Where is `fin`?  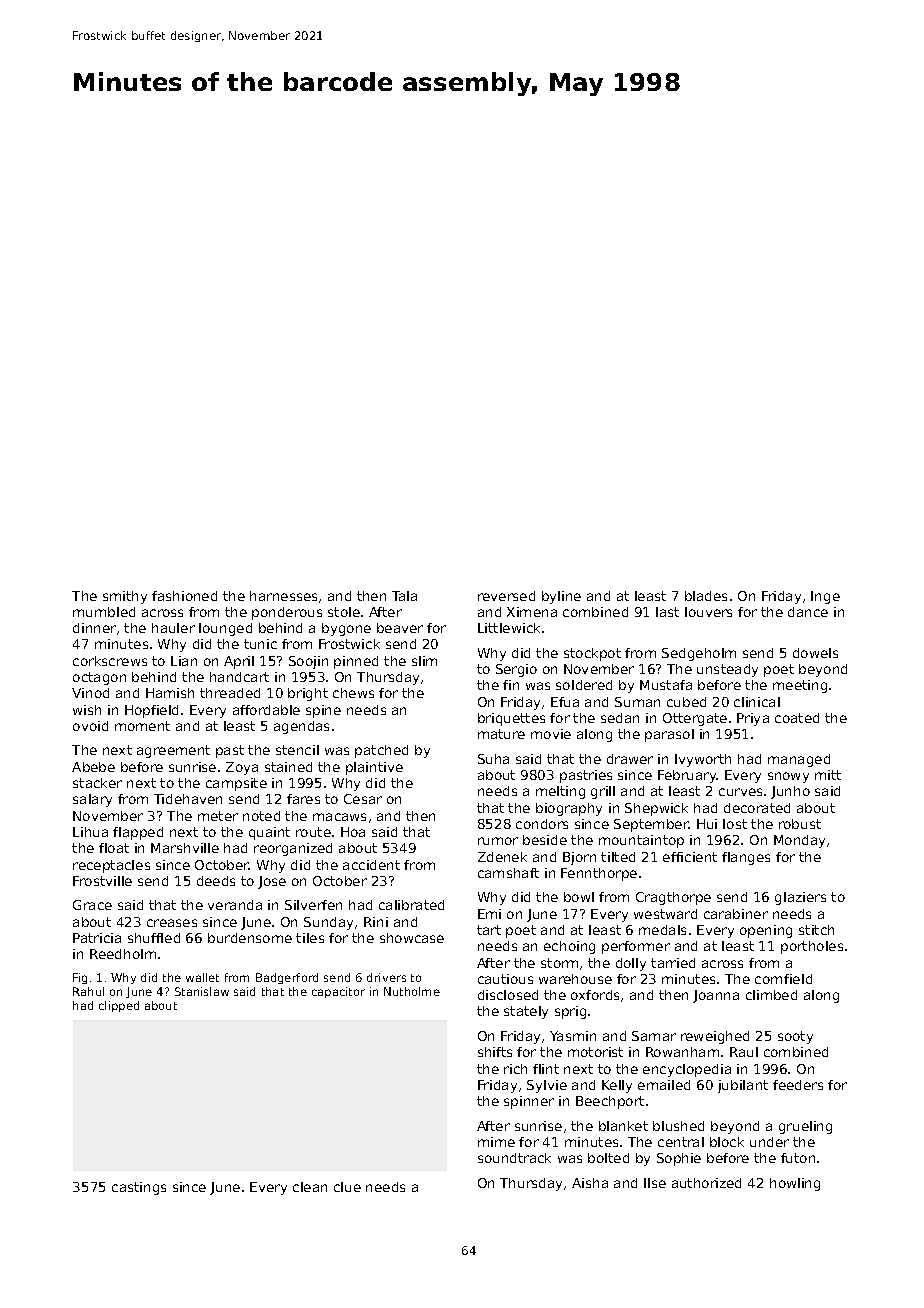
fin is located at coordinates (511, 685).
